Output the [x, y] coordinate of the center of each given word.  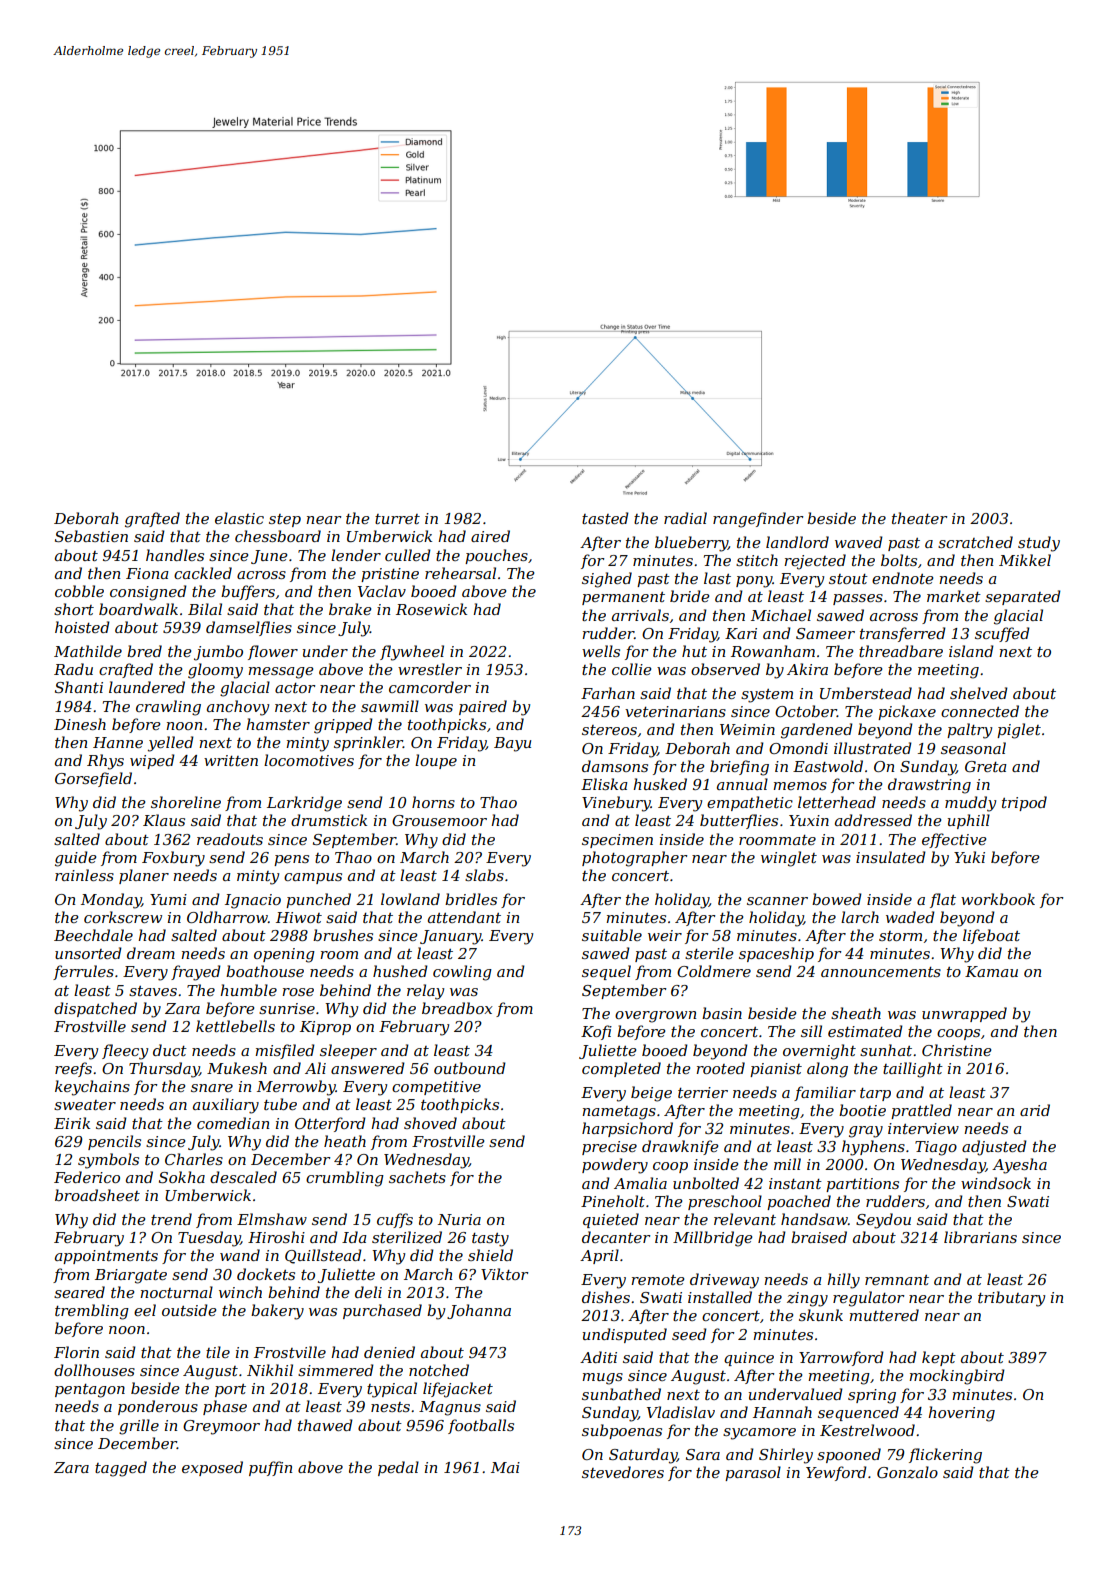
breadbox [457, 1008]
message [280, 673]
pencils [114, 1142]
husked [660, 784]
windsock [996, 1183]
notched [439, 1370]
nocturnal [176, 1292]
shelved [979, 693]
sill [811, 1031]
